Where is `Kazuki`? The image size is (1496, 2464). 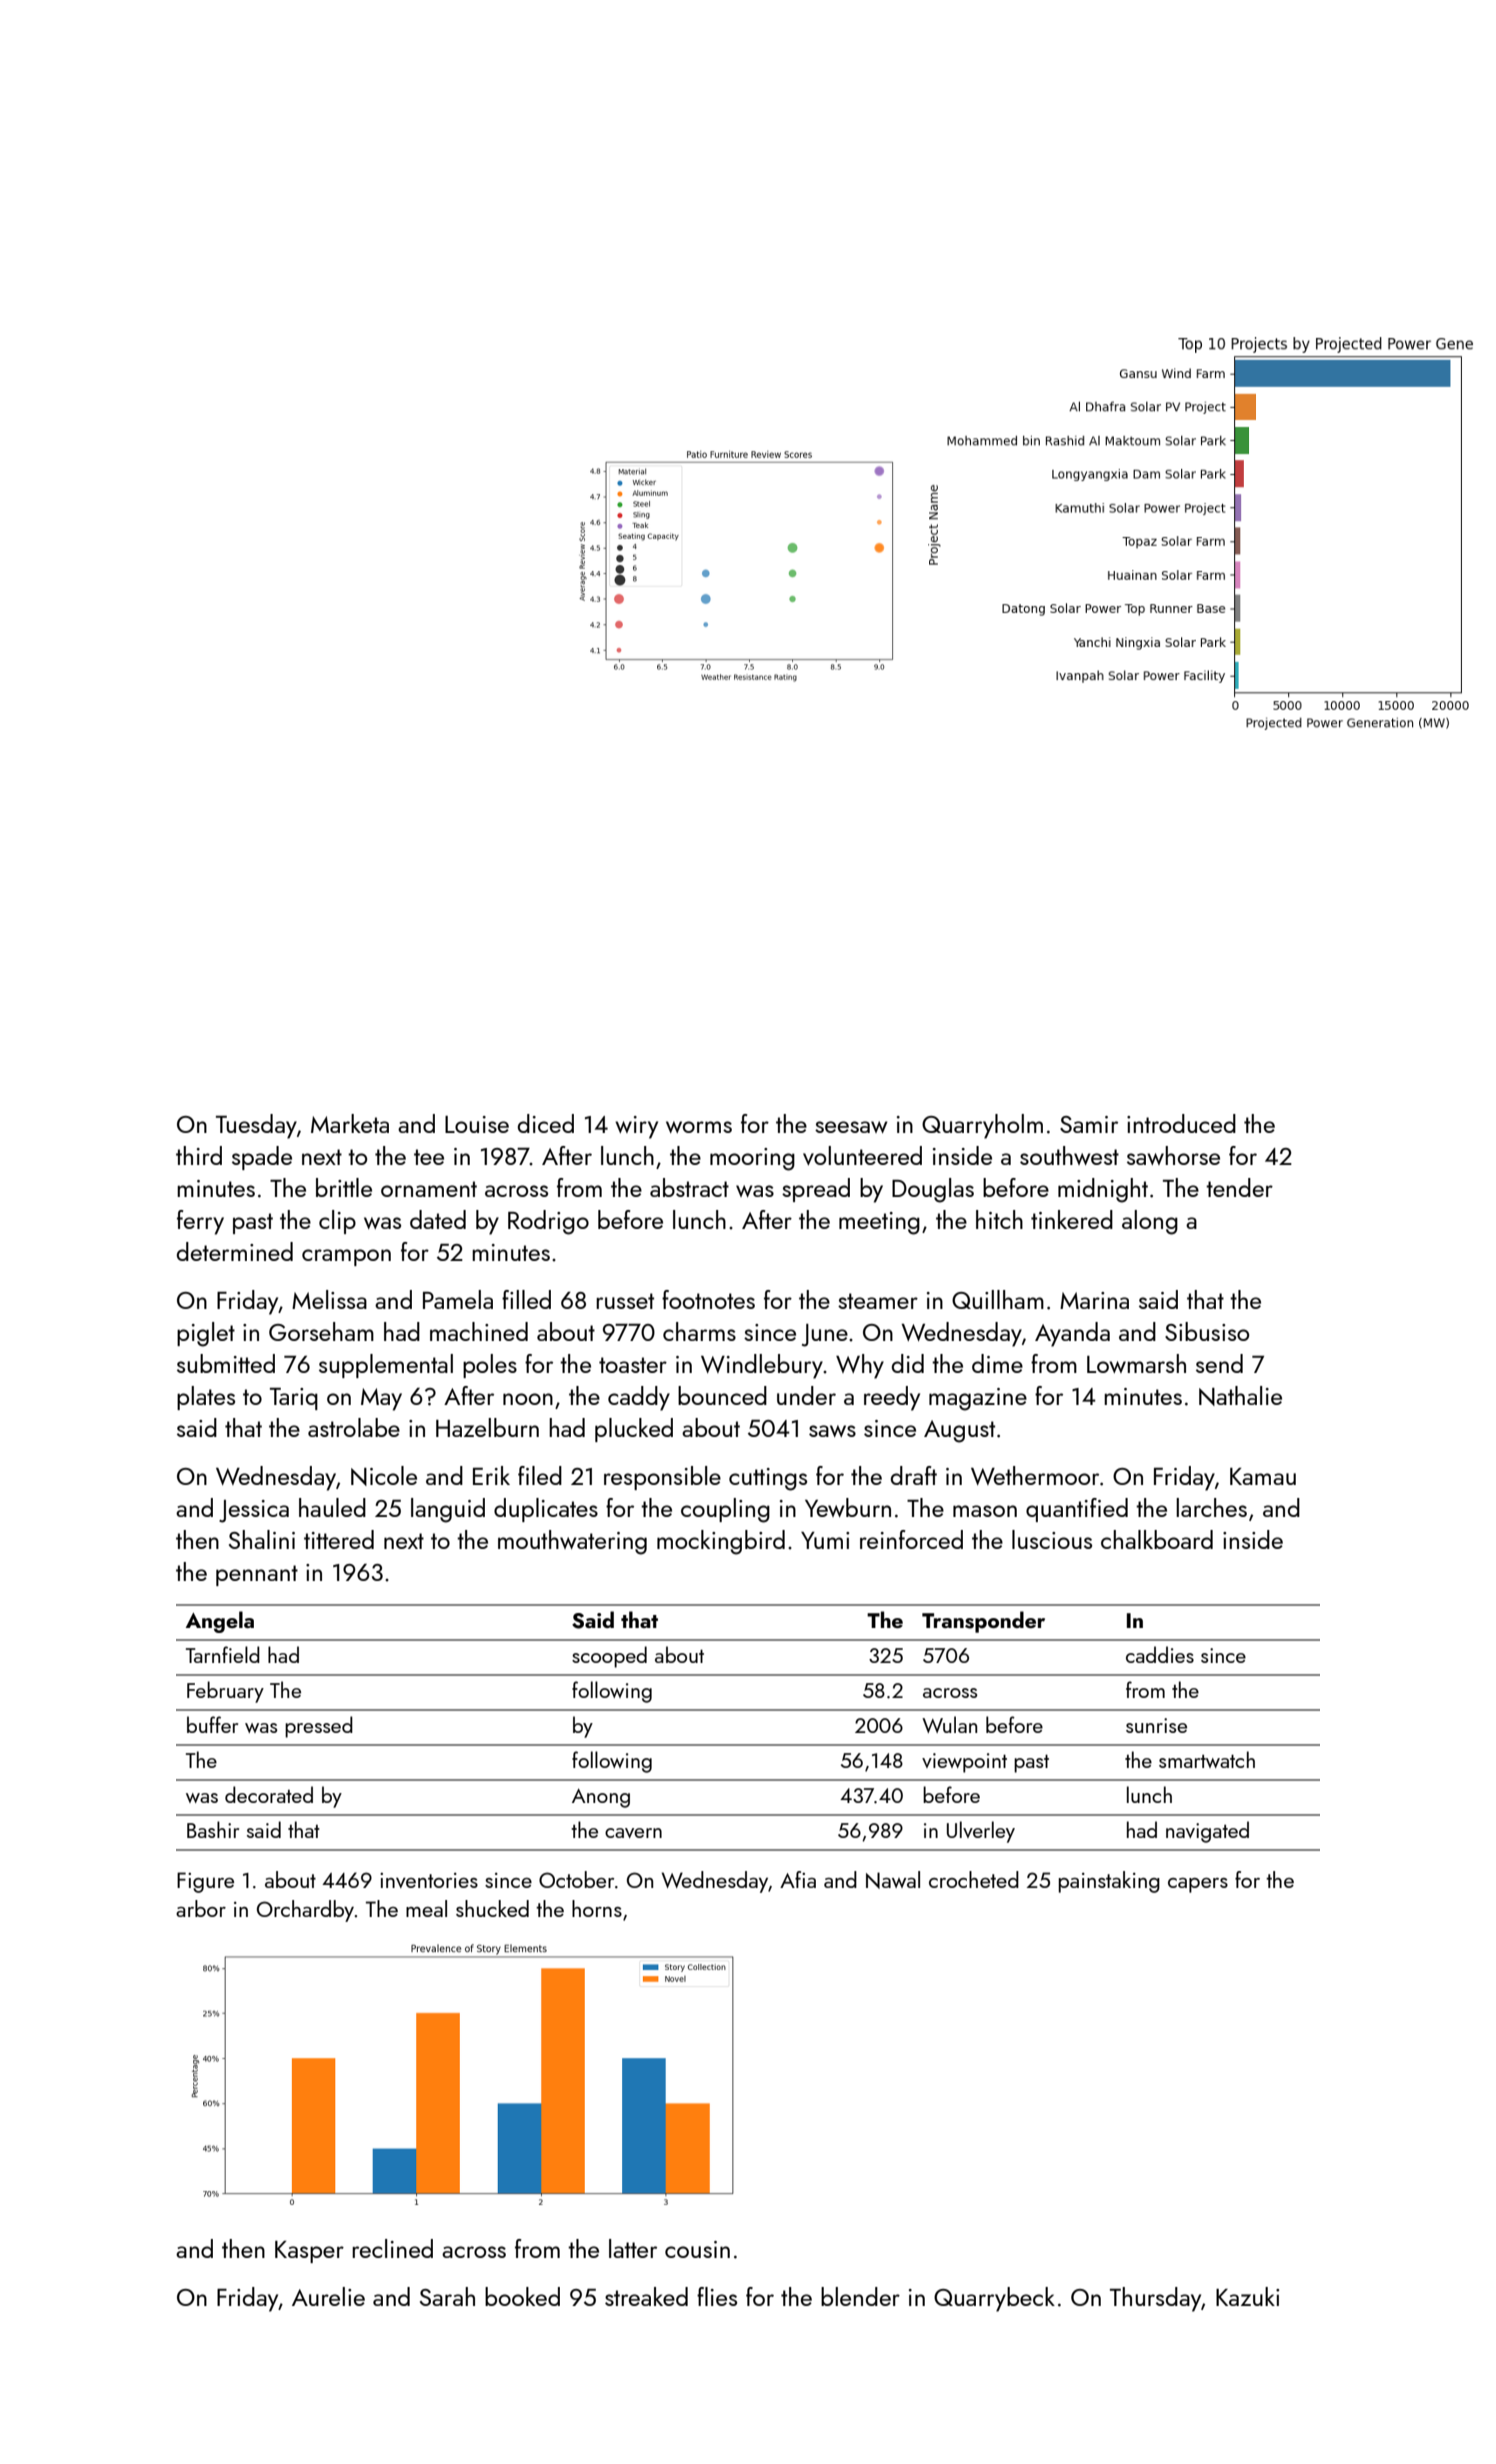
Kazuki is located at coordinates (1247, 2296).
